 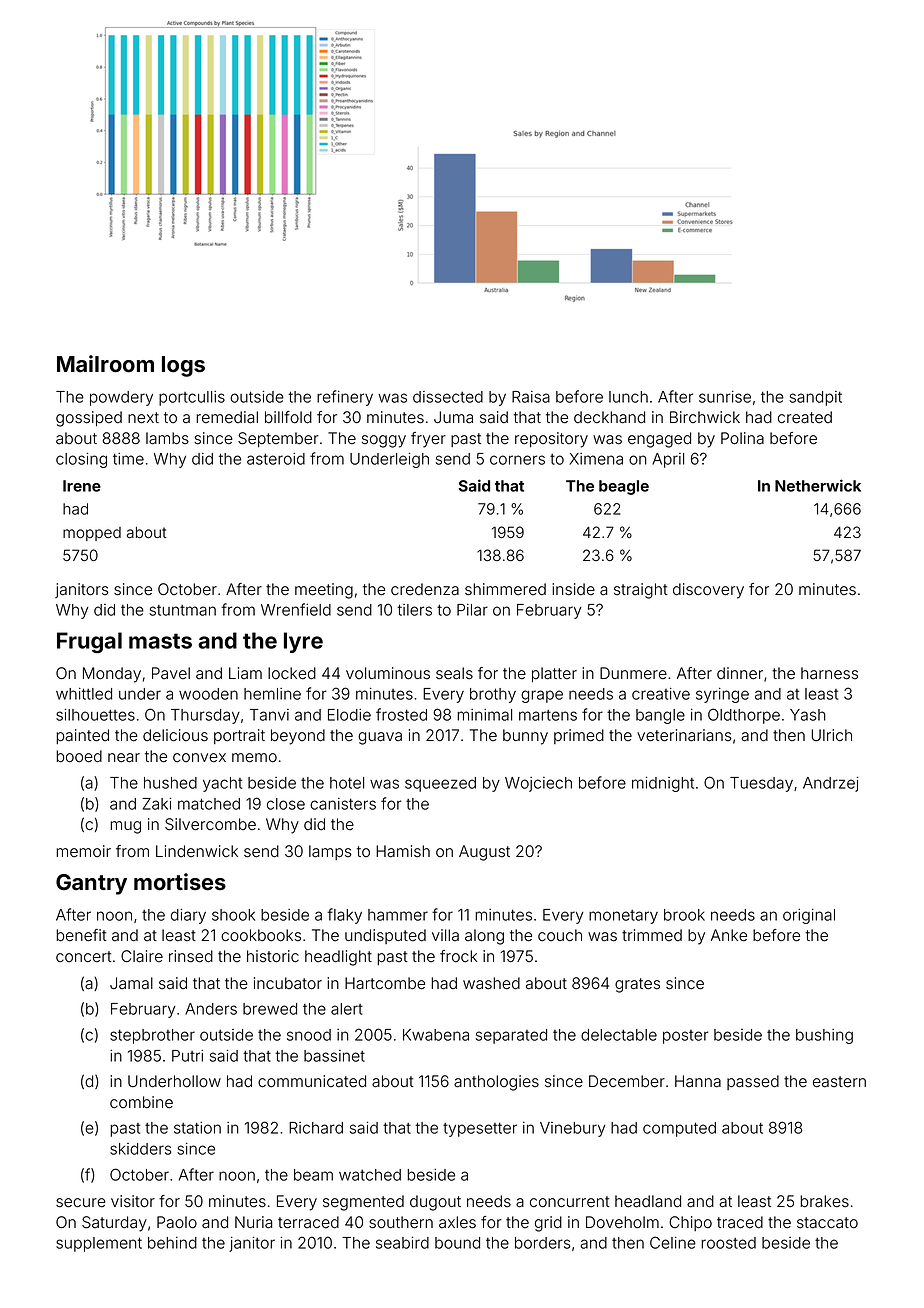 What do you see at coordinates (725, 397) in the image?
I see `sunrise` at bounding box center [725, 397].
